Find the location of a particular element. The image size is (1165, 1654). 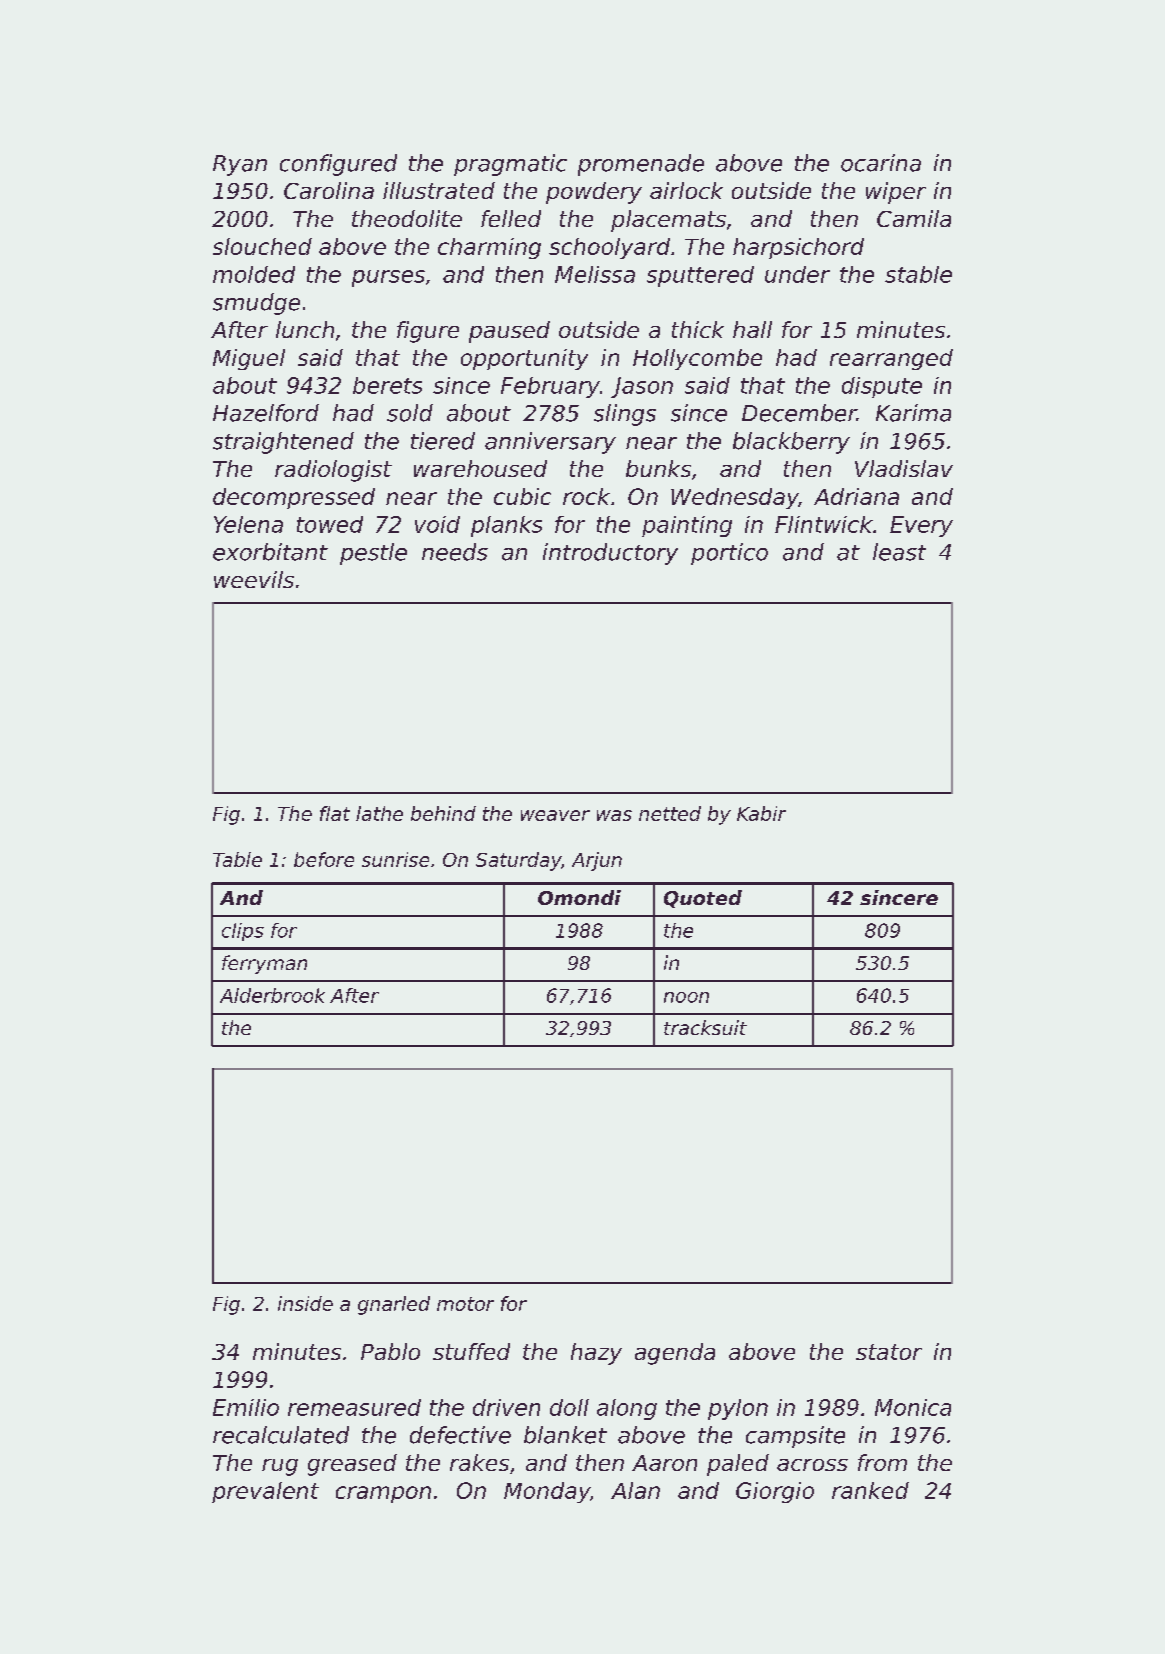

promenade is located at coordinates (641, 165).
